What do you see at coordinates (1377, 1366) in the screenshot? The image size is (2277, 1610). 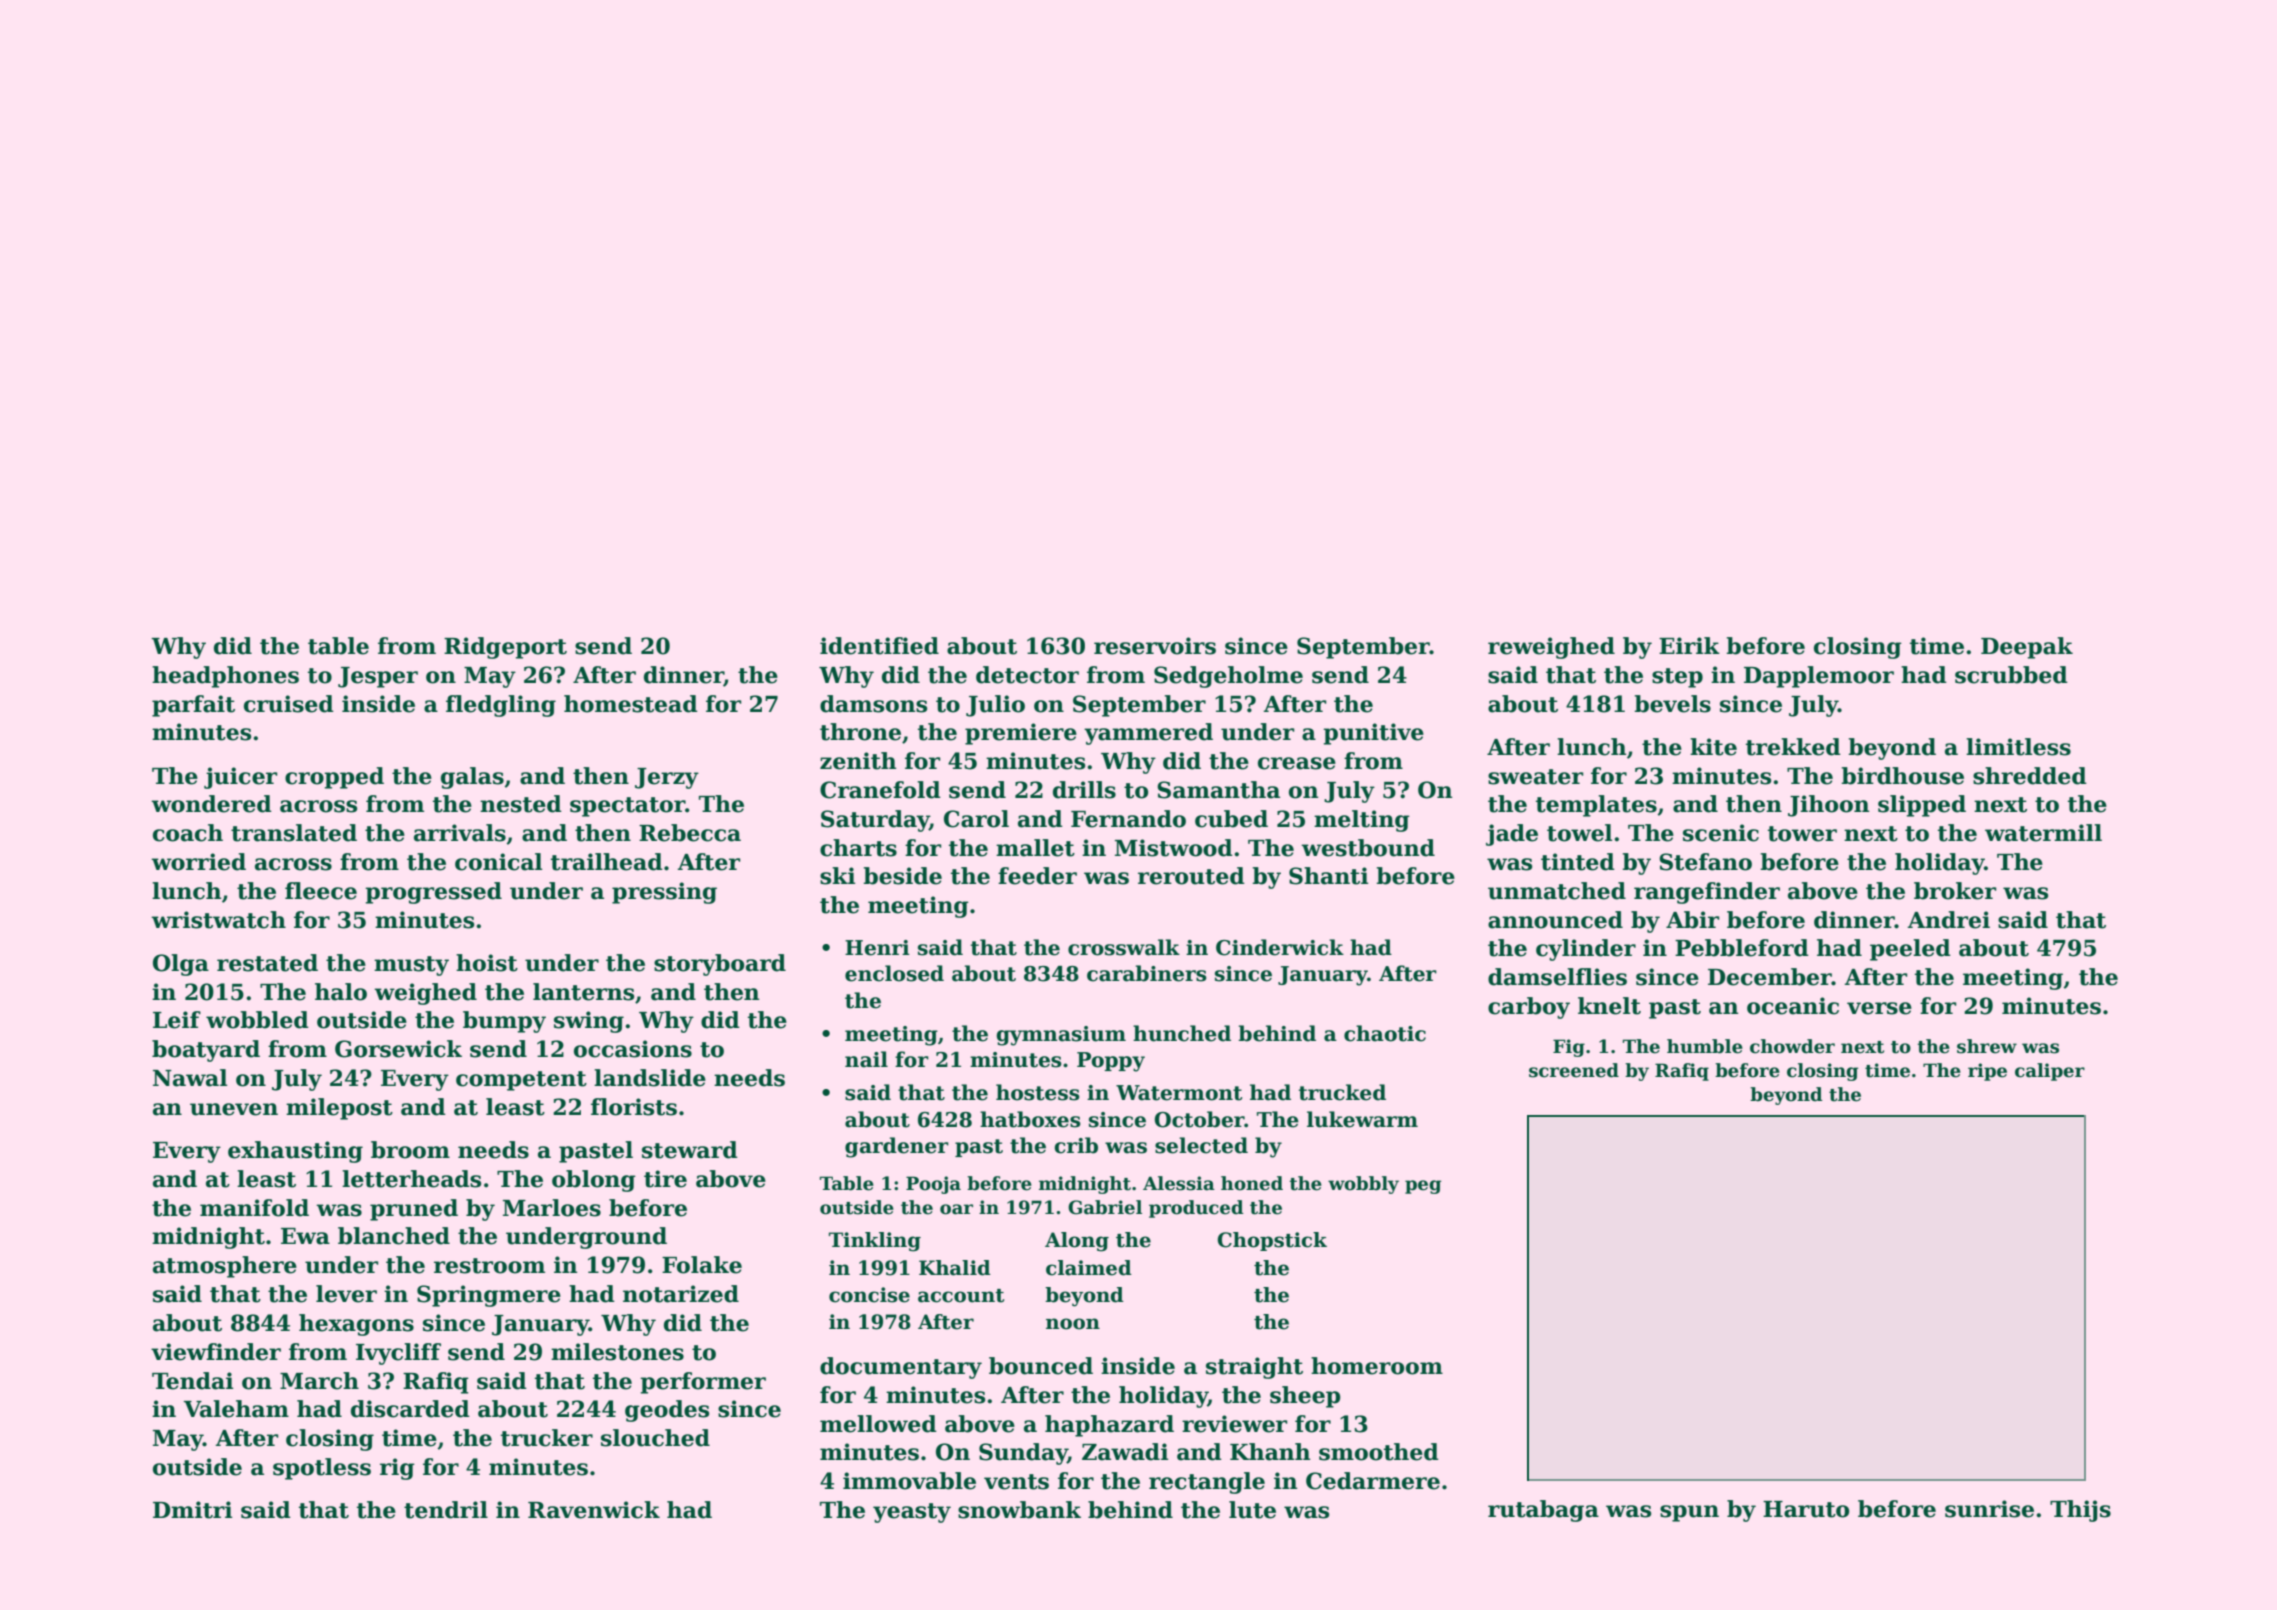 I see `homeroom` at bounding box center [1377, 1366].
